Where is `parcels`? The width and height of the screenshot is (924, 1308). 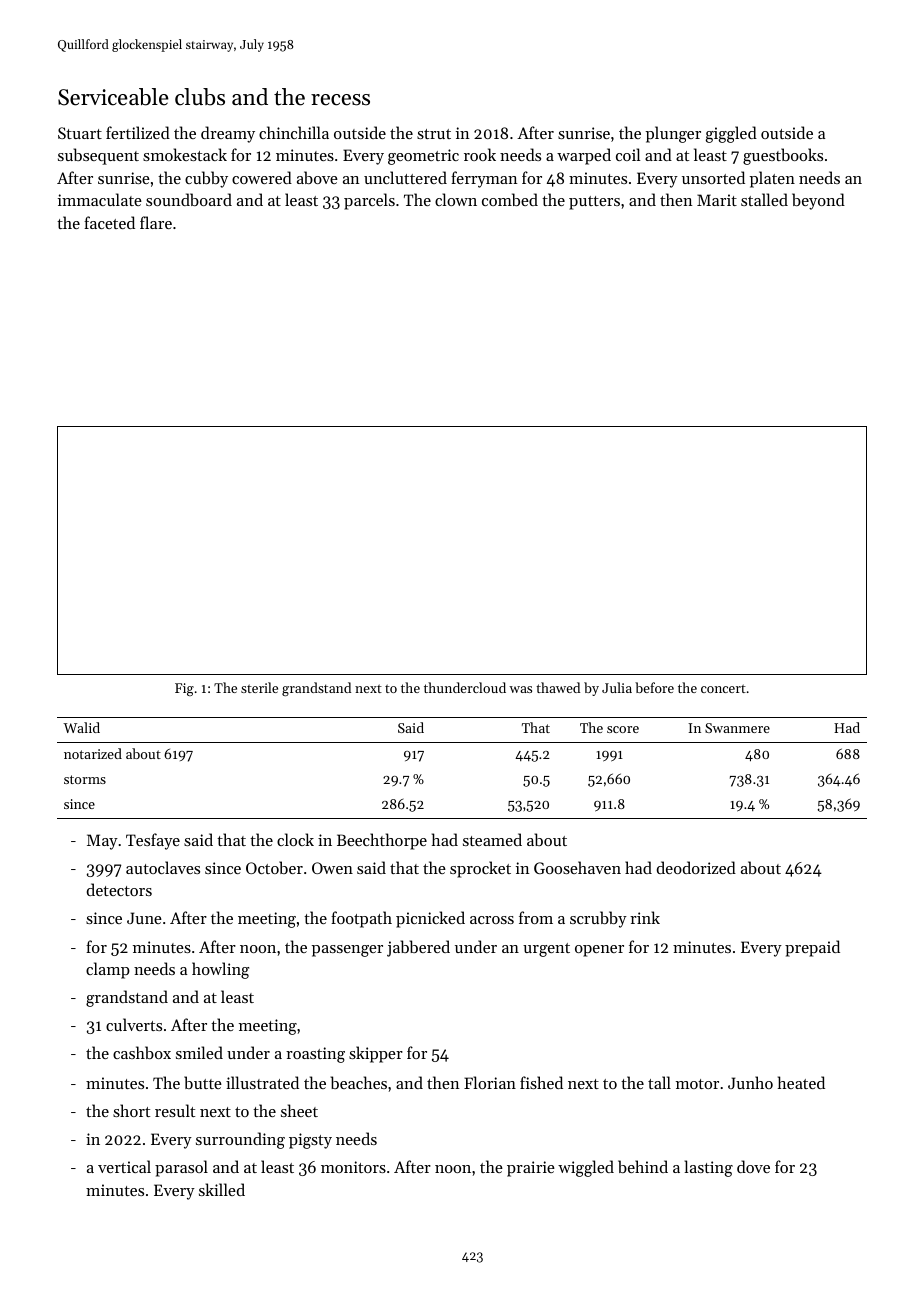
parcels is located at coordinates (369, 201).
